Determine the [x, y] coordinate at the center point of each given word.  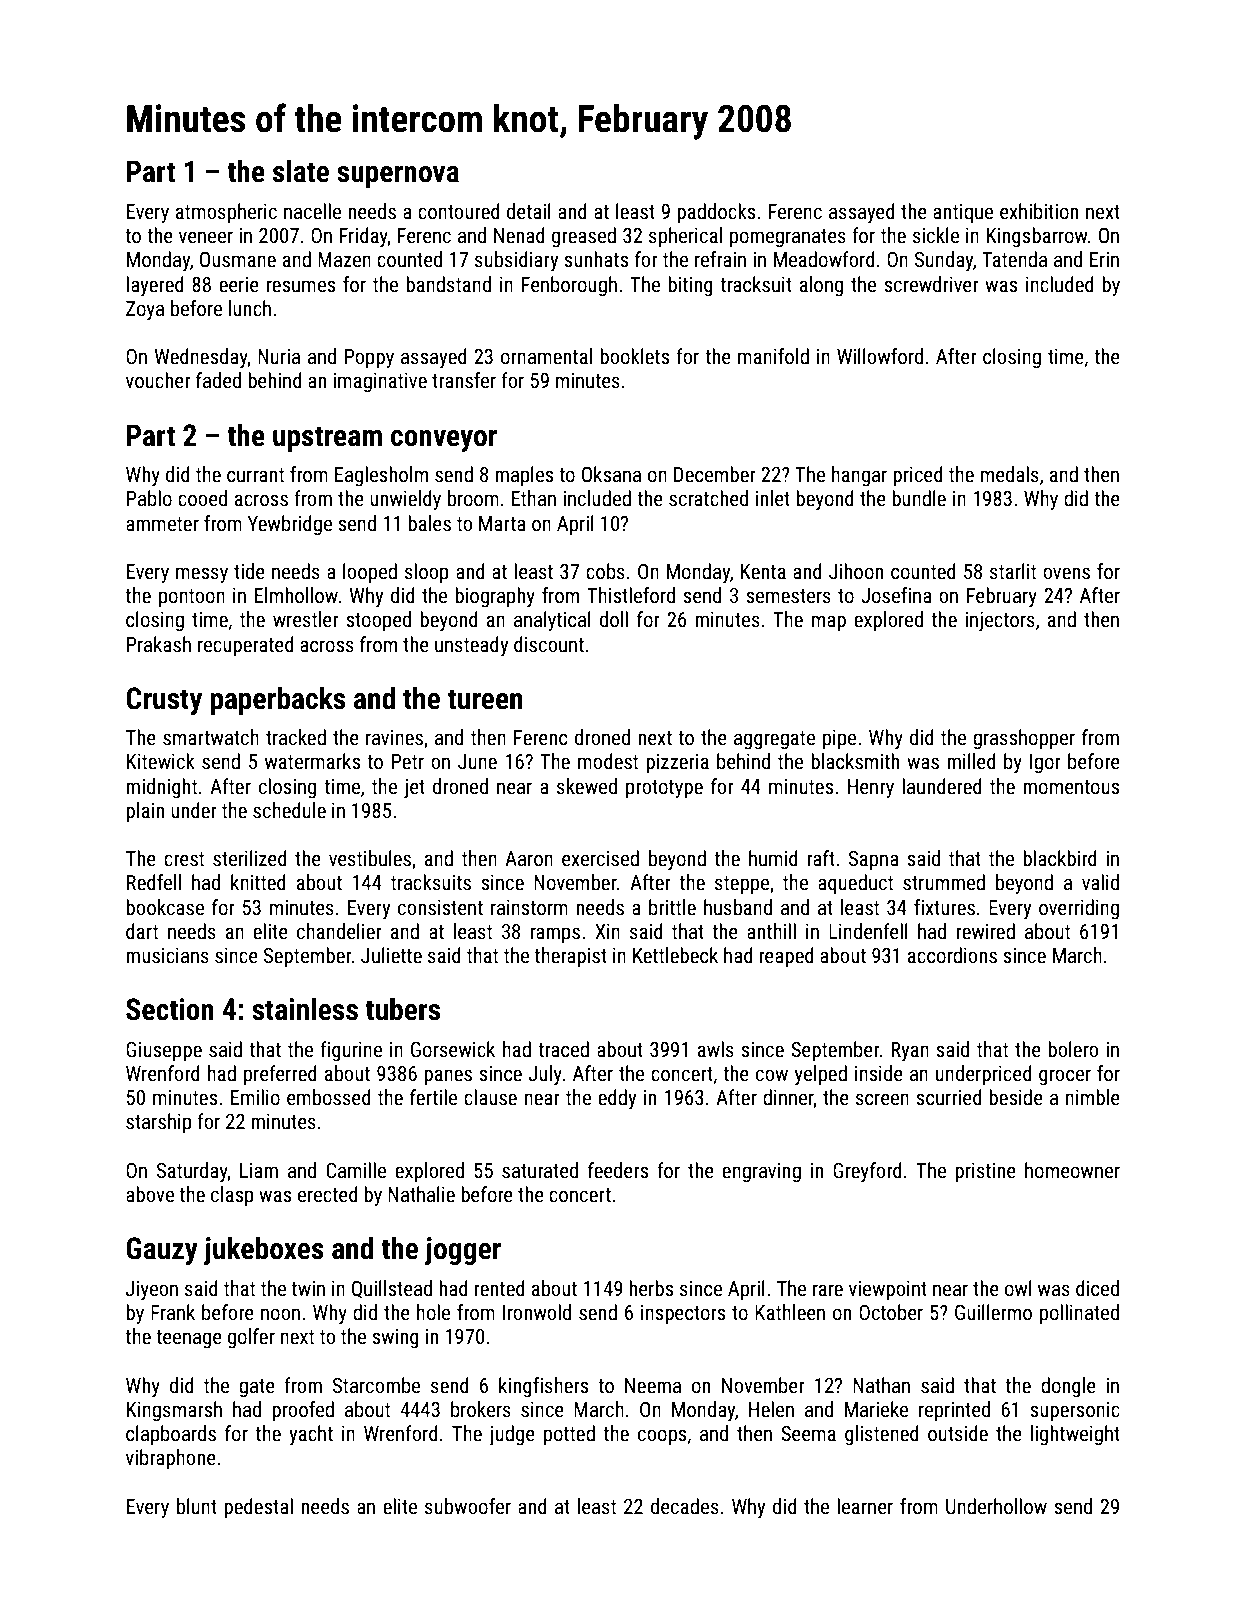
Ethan [534, 498]
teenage [189, 1339]
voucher [158, 380]
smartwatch [211, 737]
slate [301, 171]
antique [963, 214]
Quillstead [392, 1289]
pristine [985, 1173]
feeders [618, 1170]
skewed [587, 786]
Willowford [880, 356]
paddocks [716, 213]
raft [821, 858]
